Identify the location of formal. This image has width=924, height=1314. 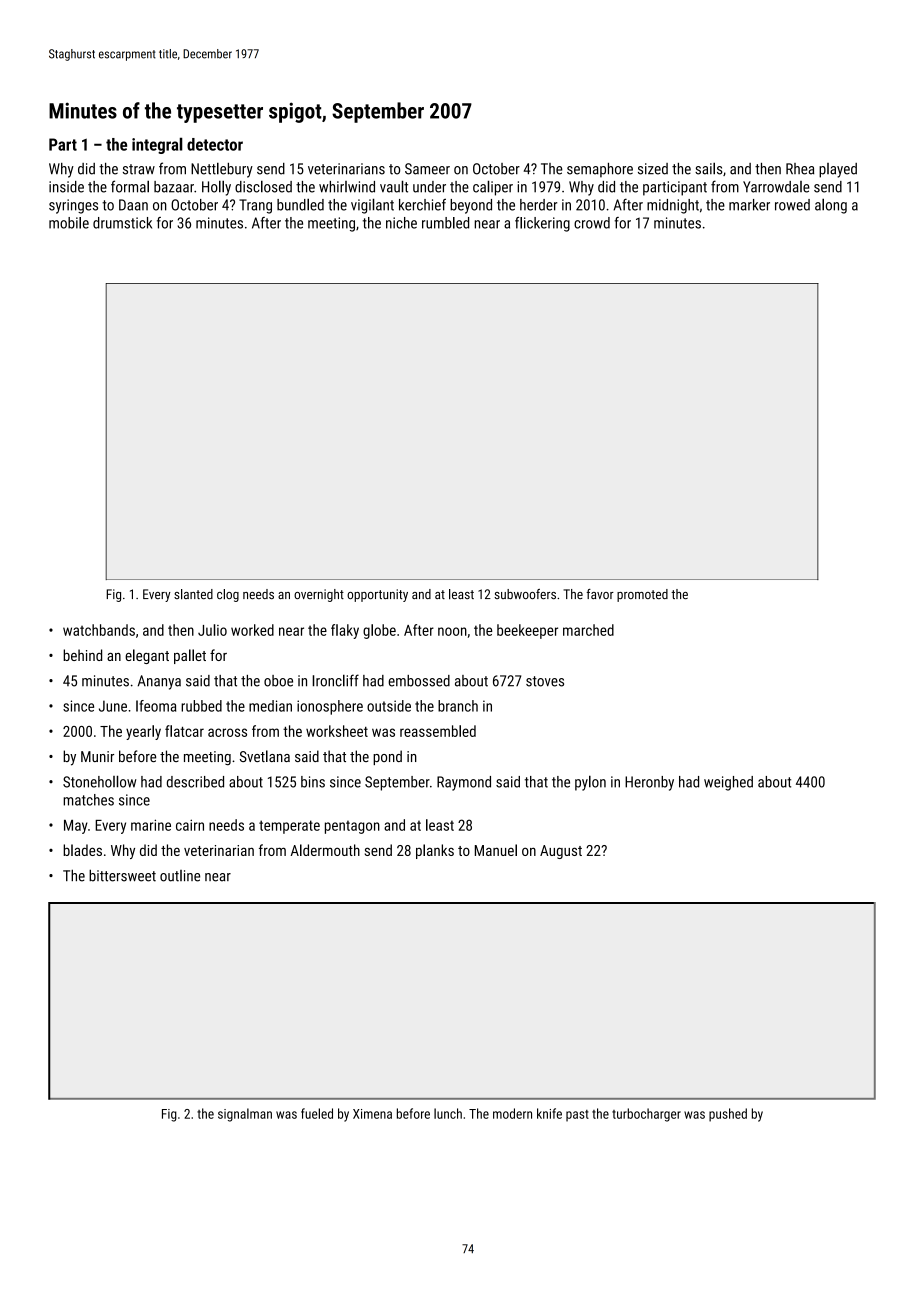
(130, 186).
